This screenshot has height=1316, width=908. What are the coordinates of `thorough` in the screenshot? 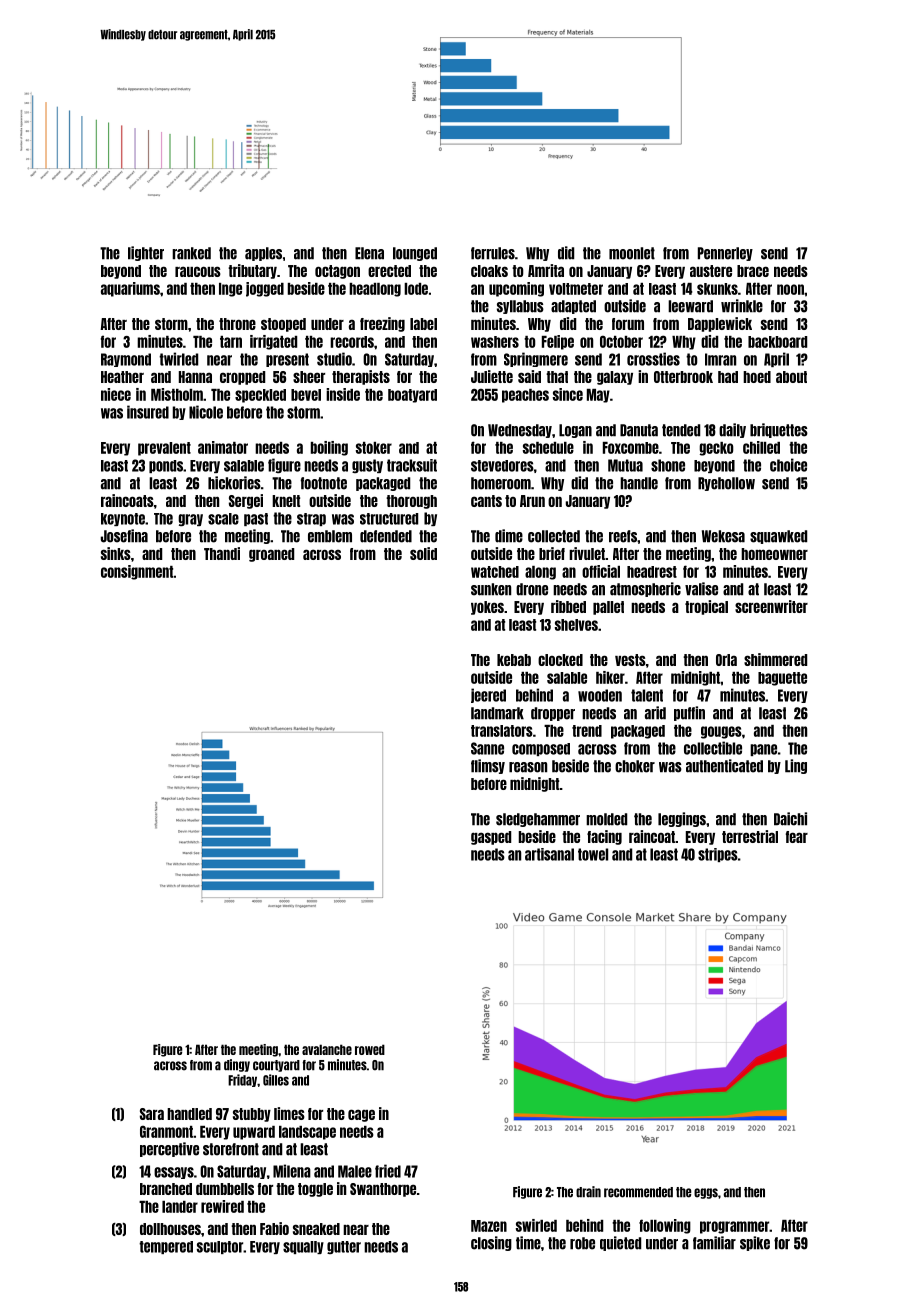 It's located at (411, 502).
